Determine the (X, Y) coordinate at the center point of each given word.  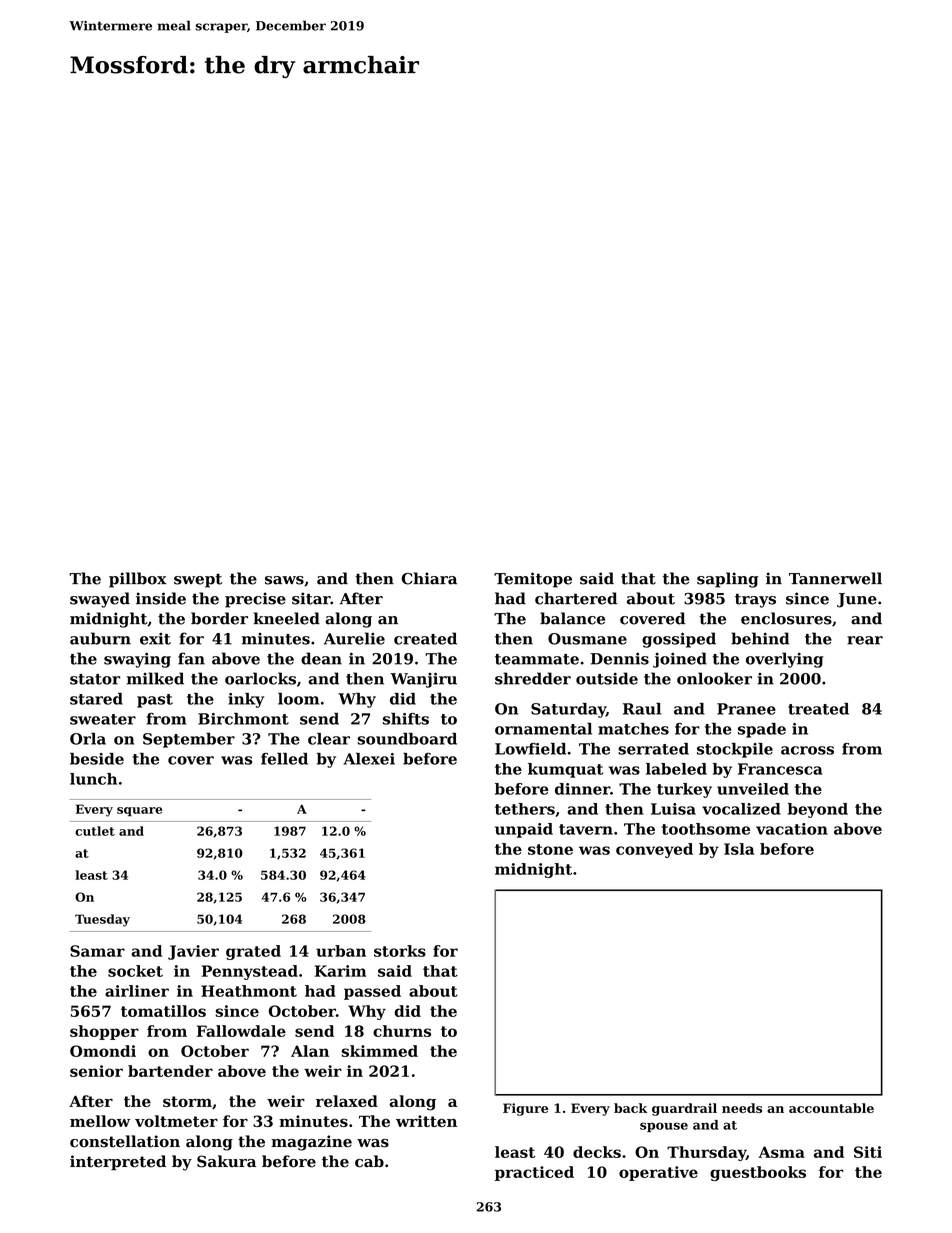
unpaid (524, 830)
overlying (784, 660)
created (425, 638)
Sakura (226, 1161)
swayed (100, 600)
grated (253, 952)
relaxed (347, 1101)
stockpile (735, 750)
